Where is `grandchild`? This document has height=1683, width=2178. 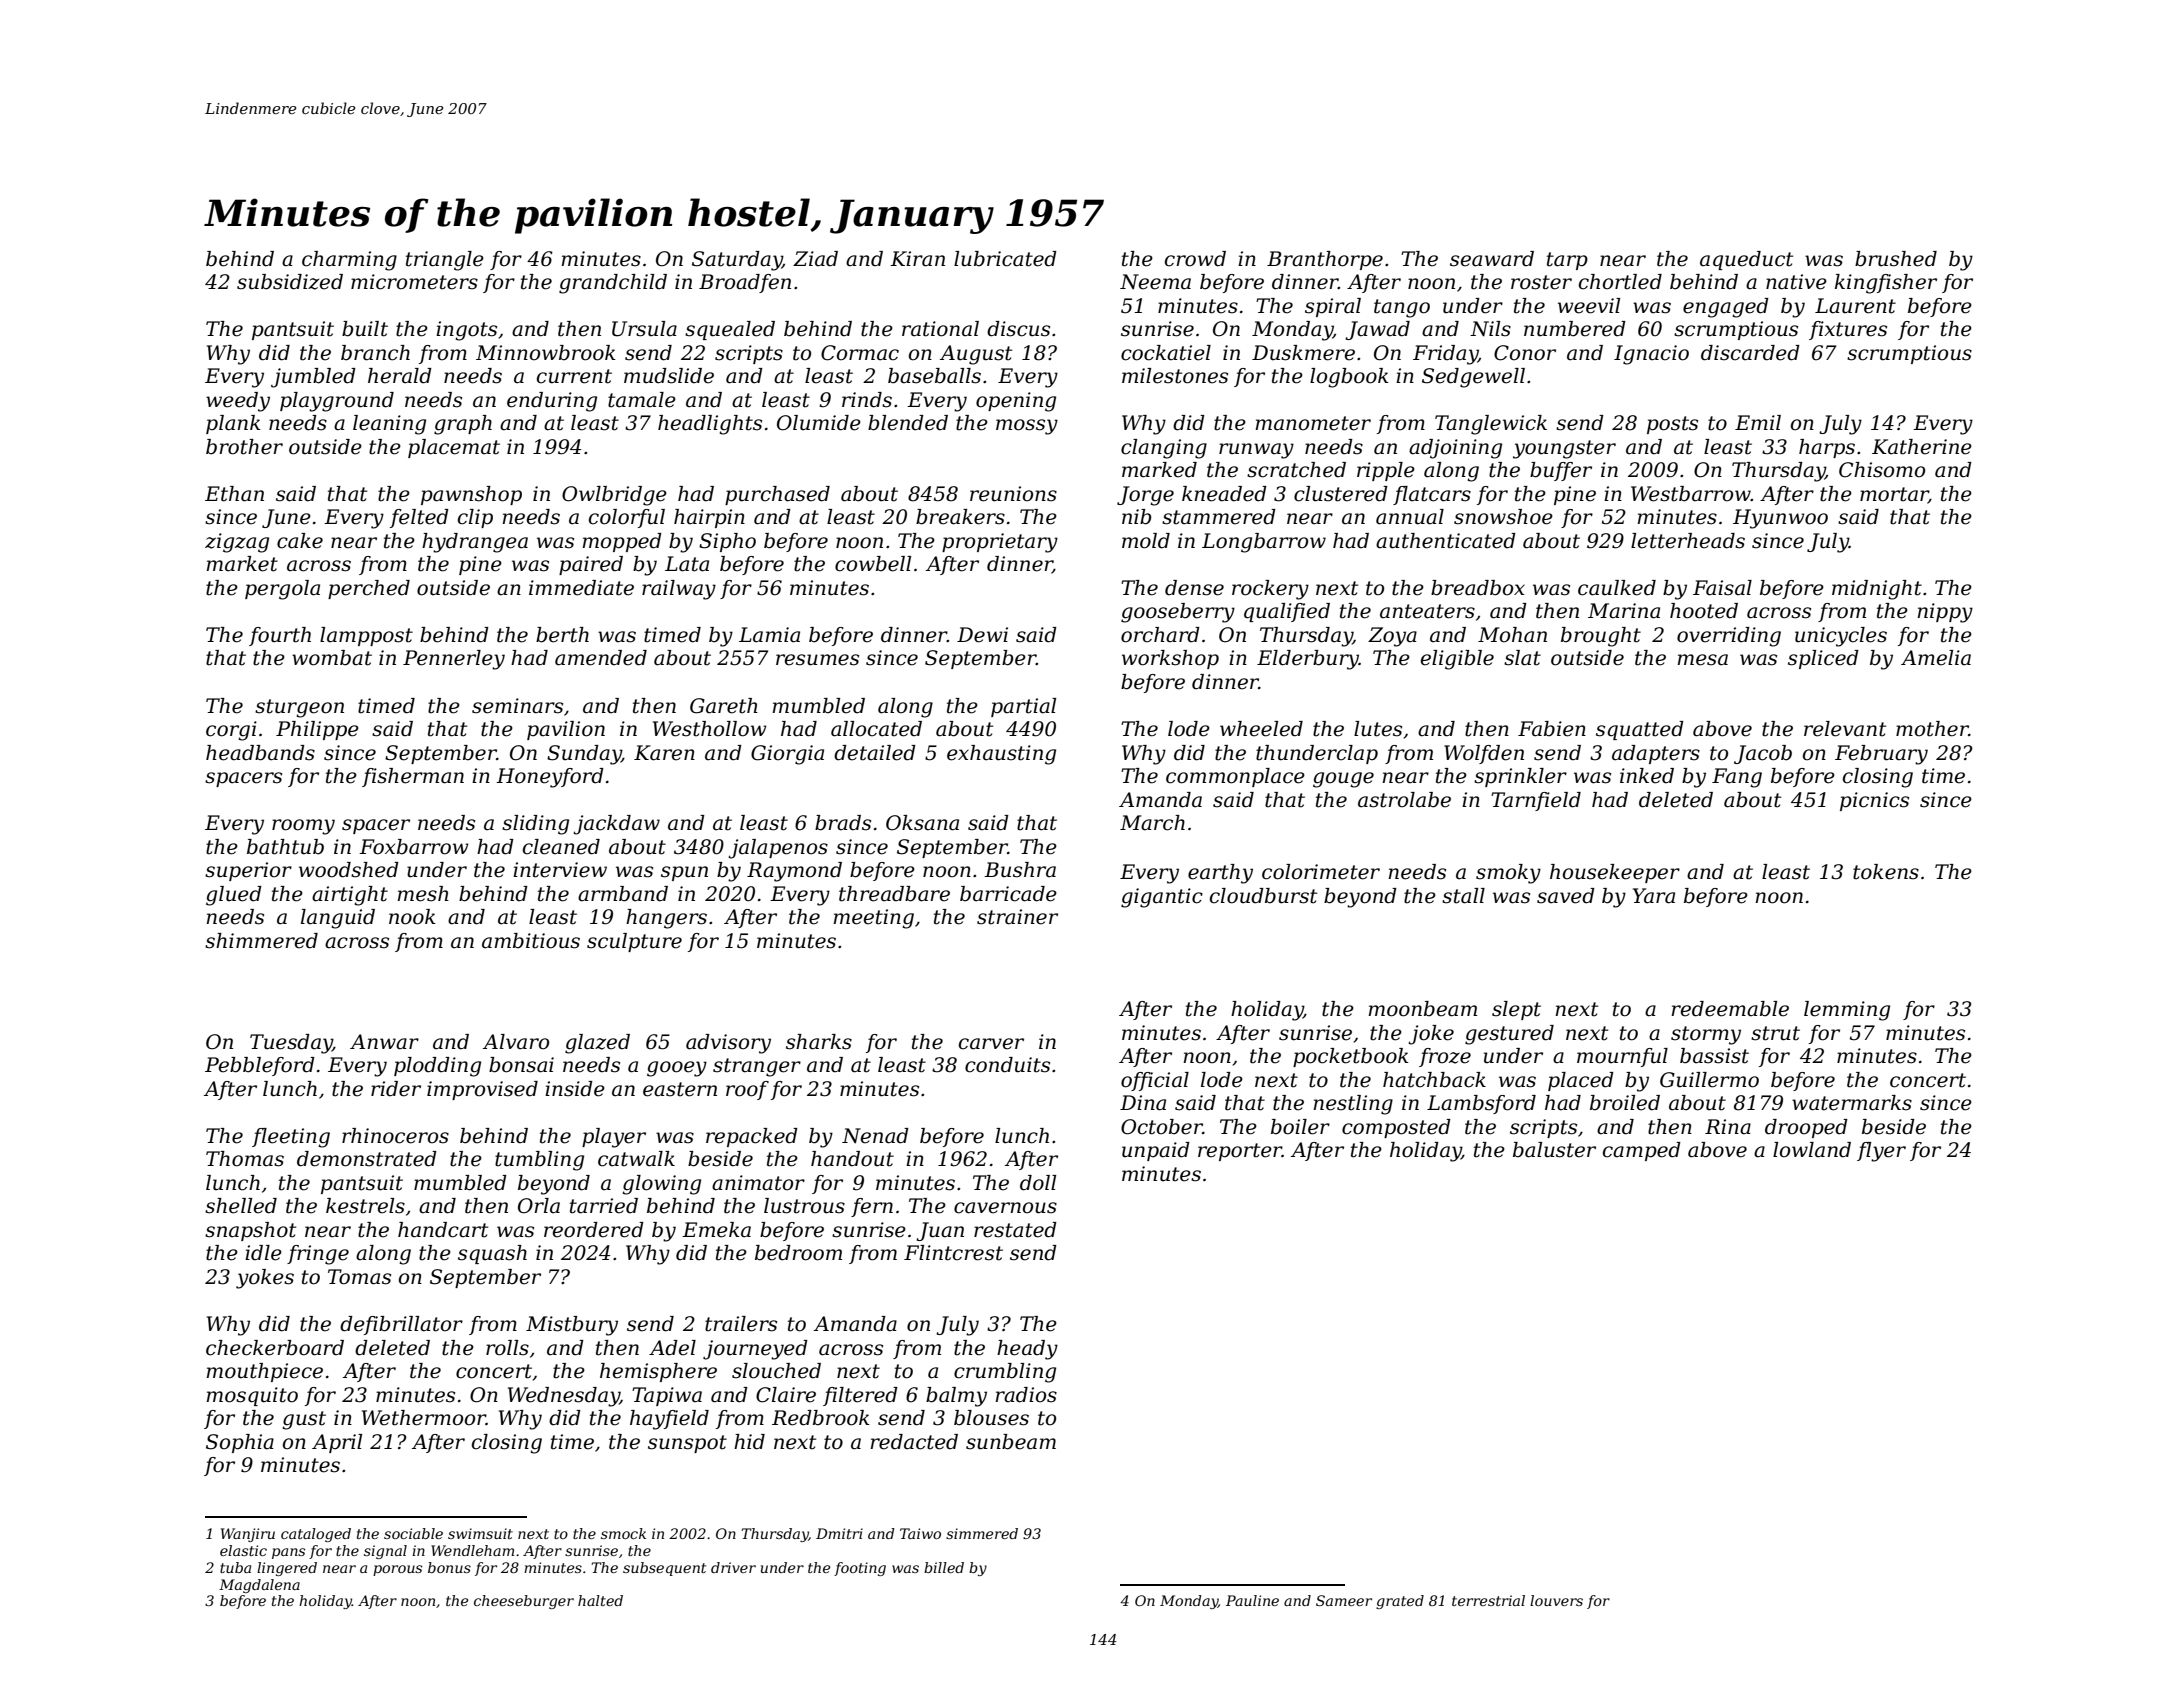
grandchild is located at coordinates (613, 284).
